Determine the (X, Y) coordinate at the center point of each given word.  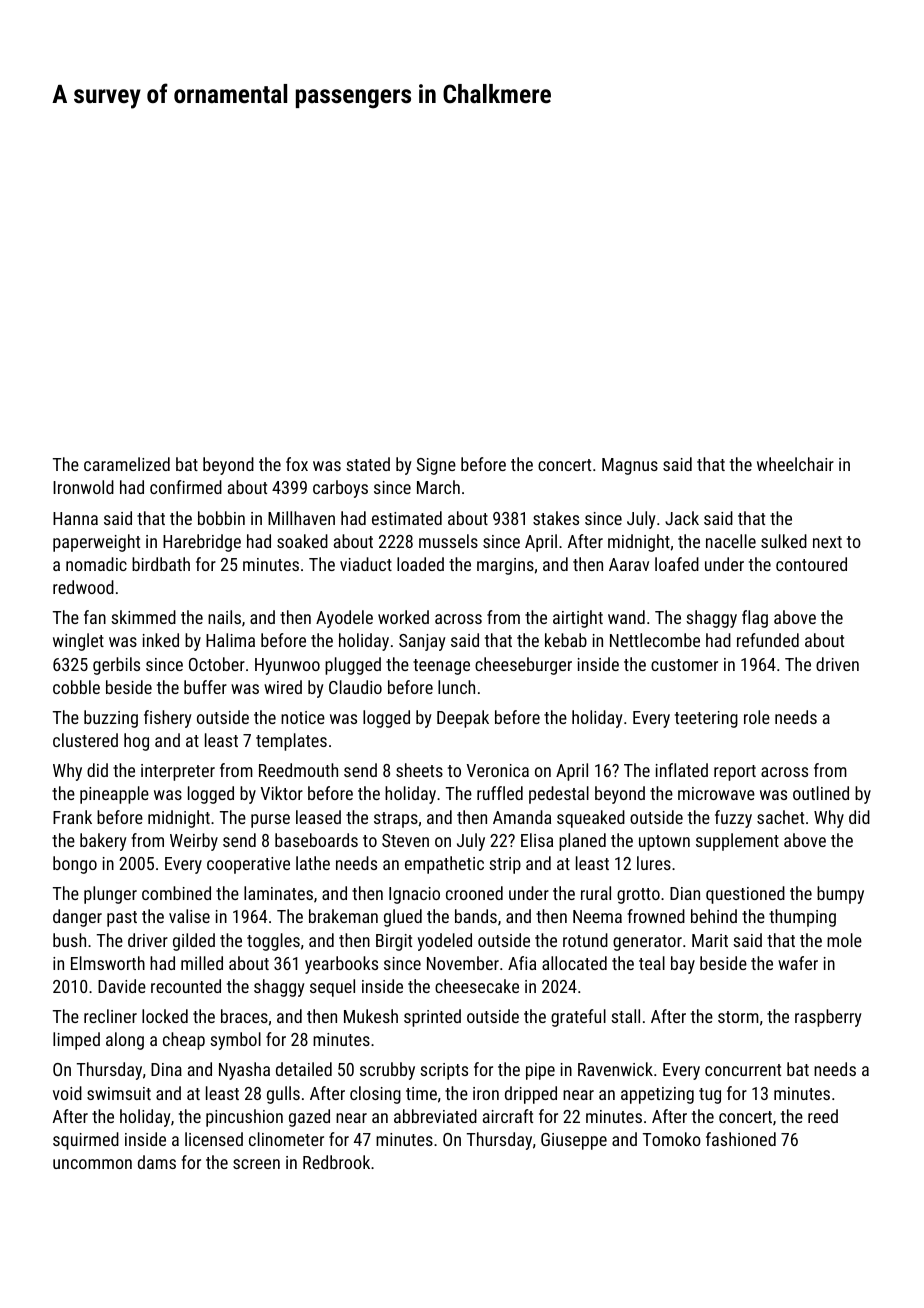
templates (291, 742)
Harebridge (202, 543)
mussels (448, 541)
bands (476, 916)
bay (683, 965)
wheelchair (795, 464)
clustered (85, 740)
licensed (214, 1139)
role (757, 717)
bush (69, 940)
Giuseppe (574, 1141)
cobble (76, 687)
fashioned (741, 1139)
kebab (566, 640)
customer (684, 665)
